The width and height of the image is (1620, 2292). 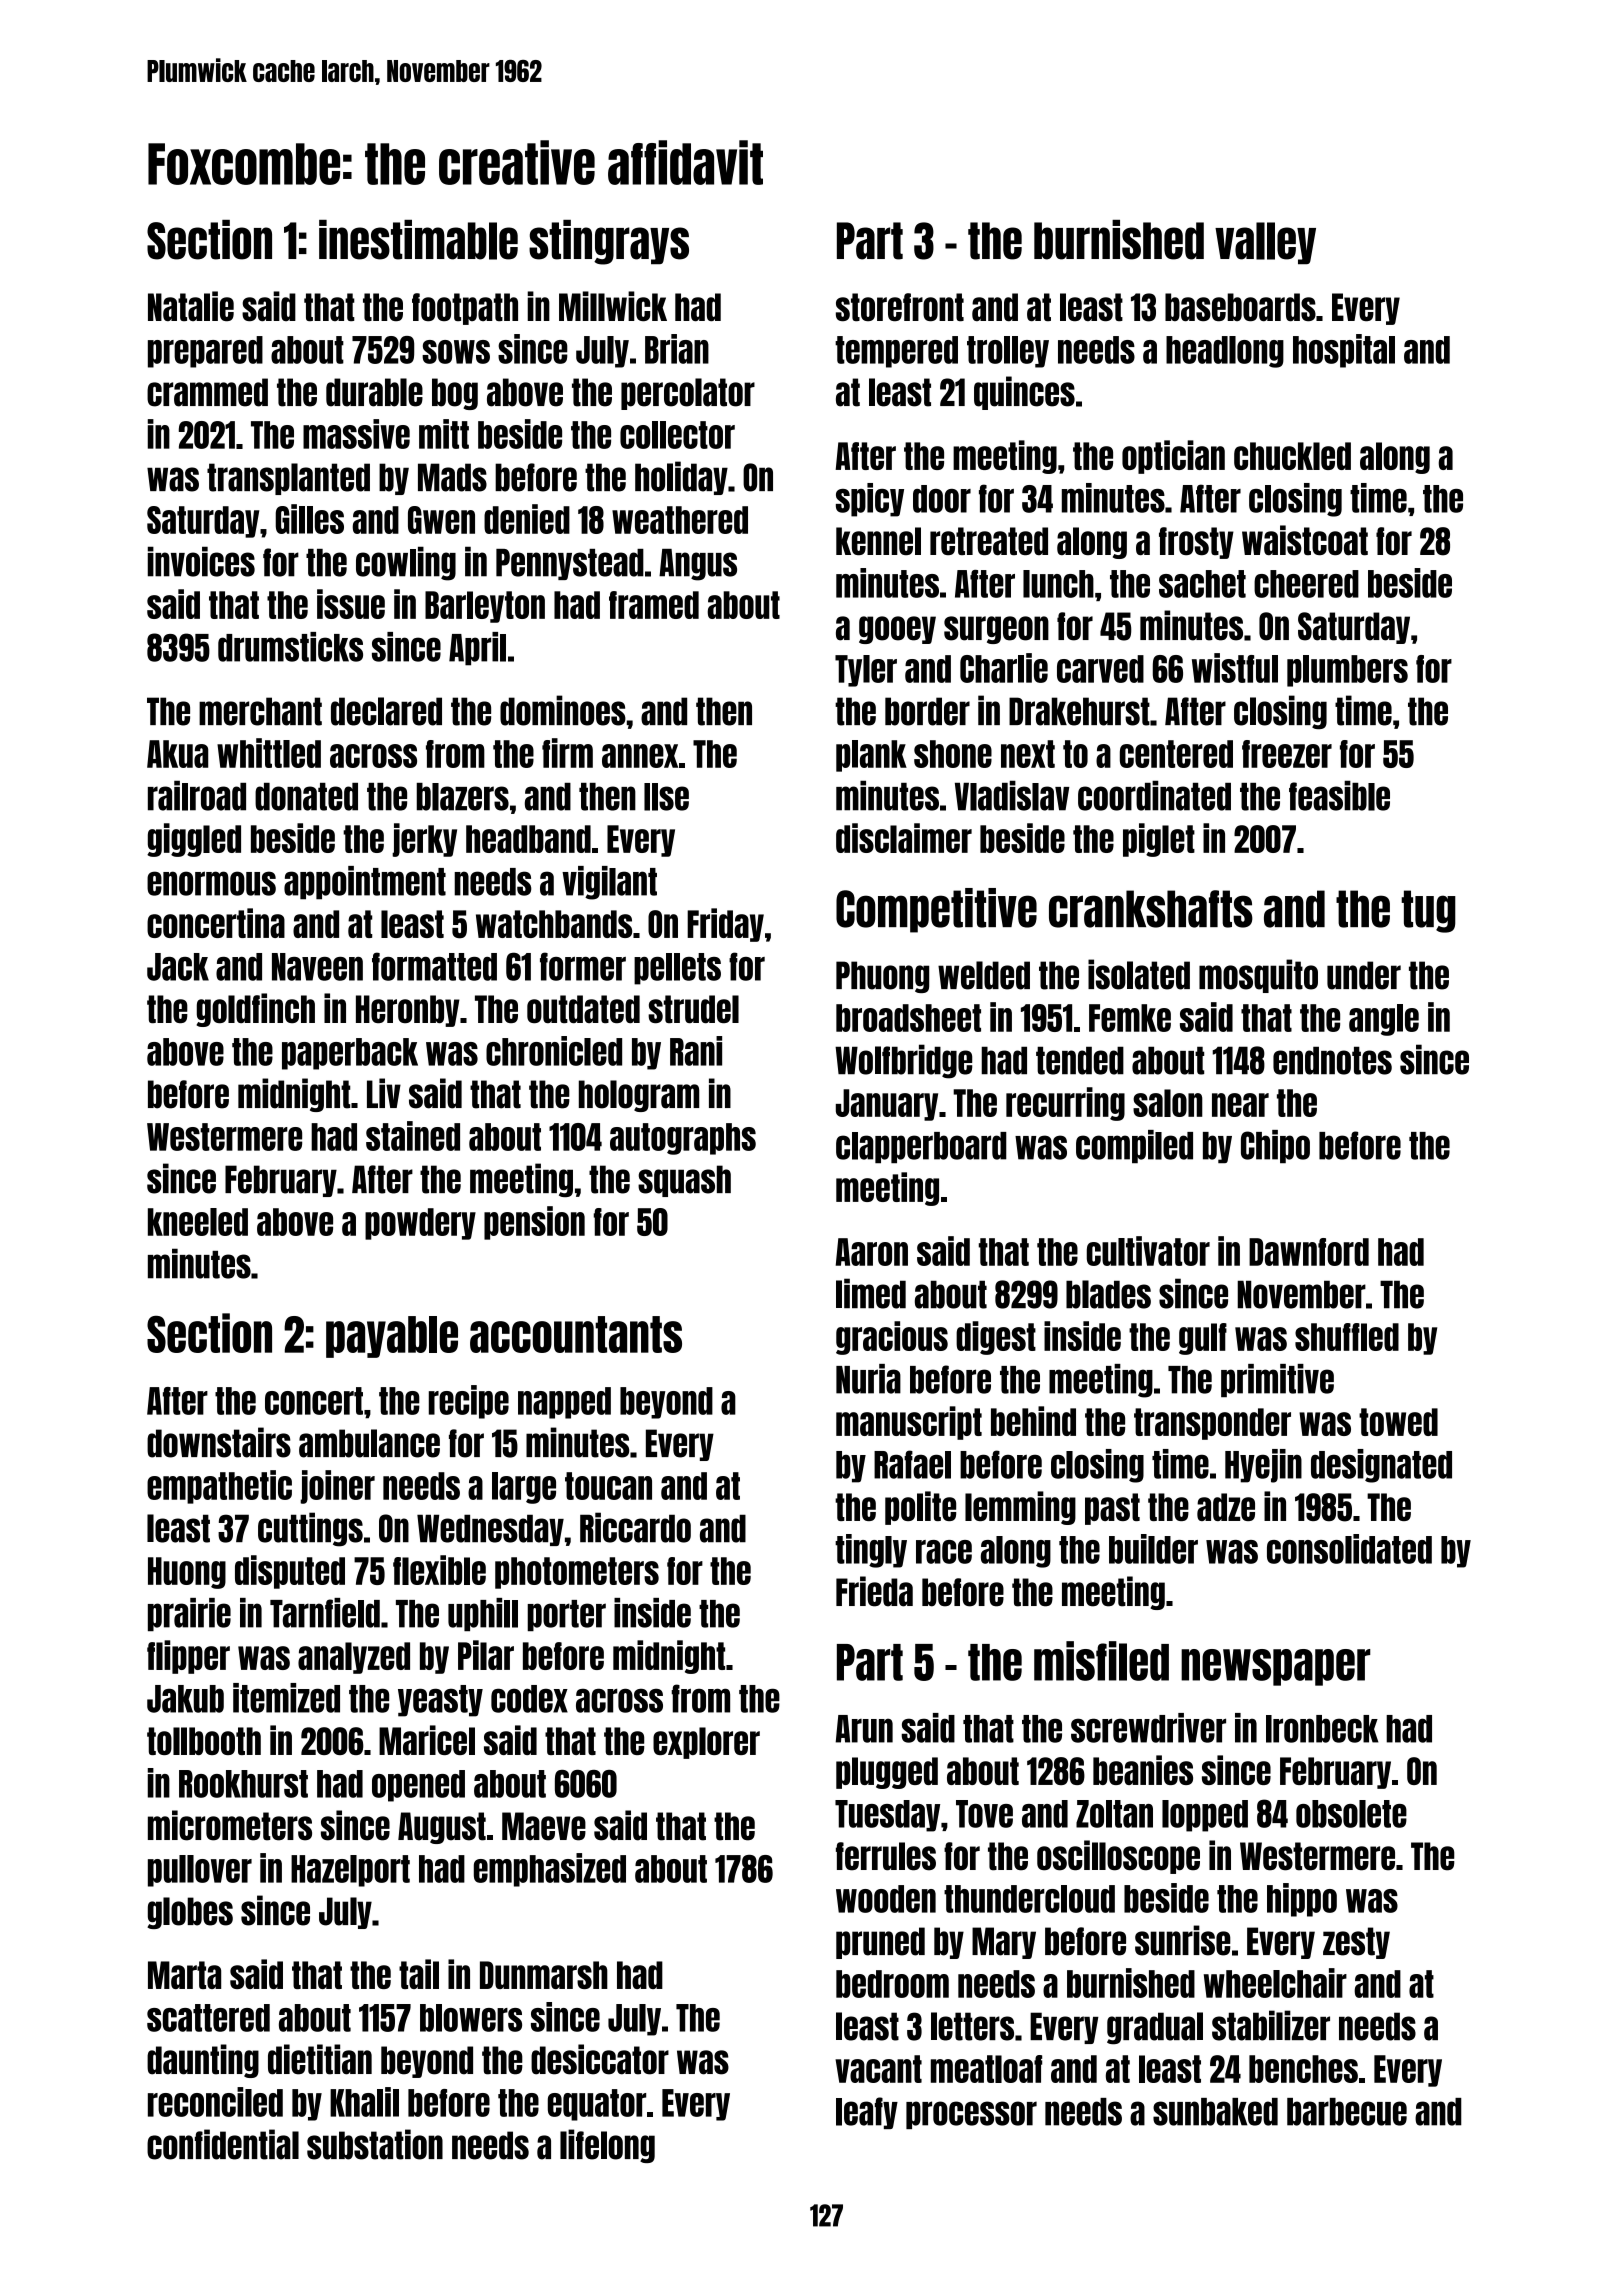 What do you see at coordinates (1351, 1814) in the image?
I see `obsolete` at bounding box center [1351, 1814].
